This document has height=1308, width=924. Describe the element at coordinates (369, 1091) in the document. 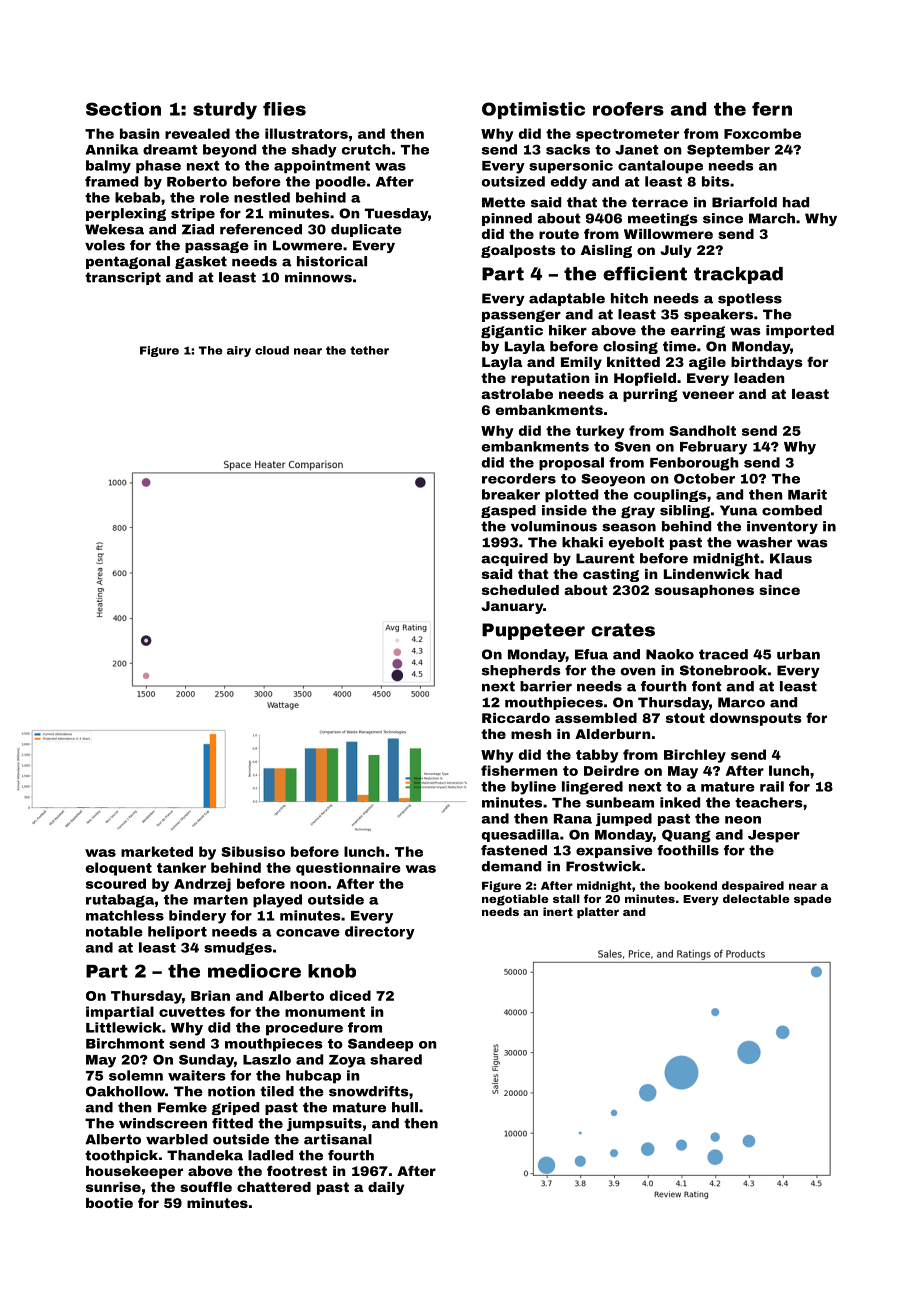

I see `snowdrifts` at that location.
